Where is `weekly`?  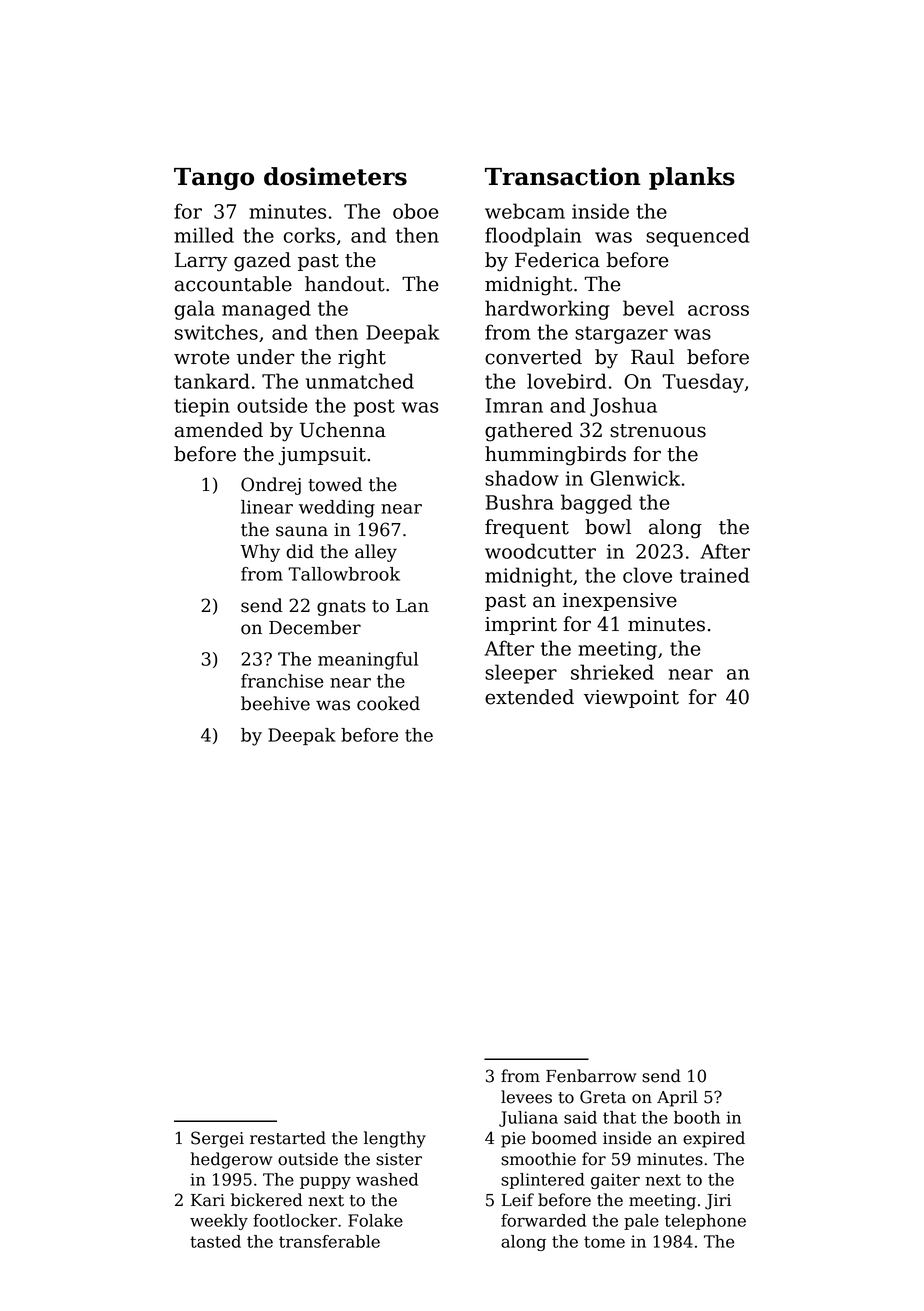 weekly is located at coordinates (219, 1222).
